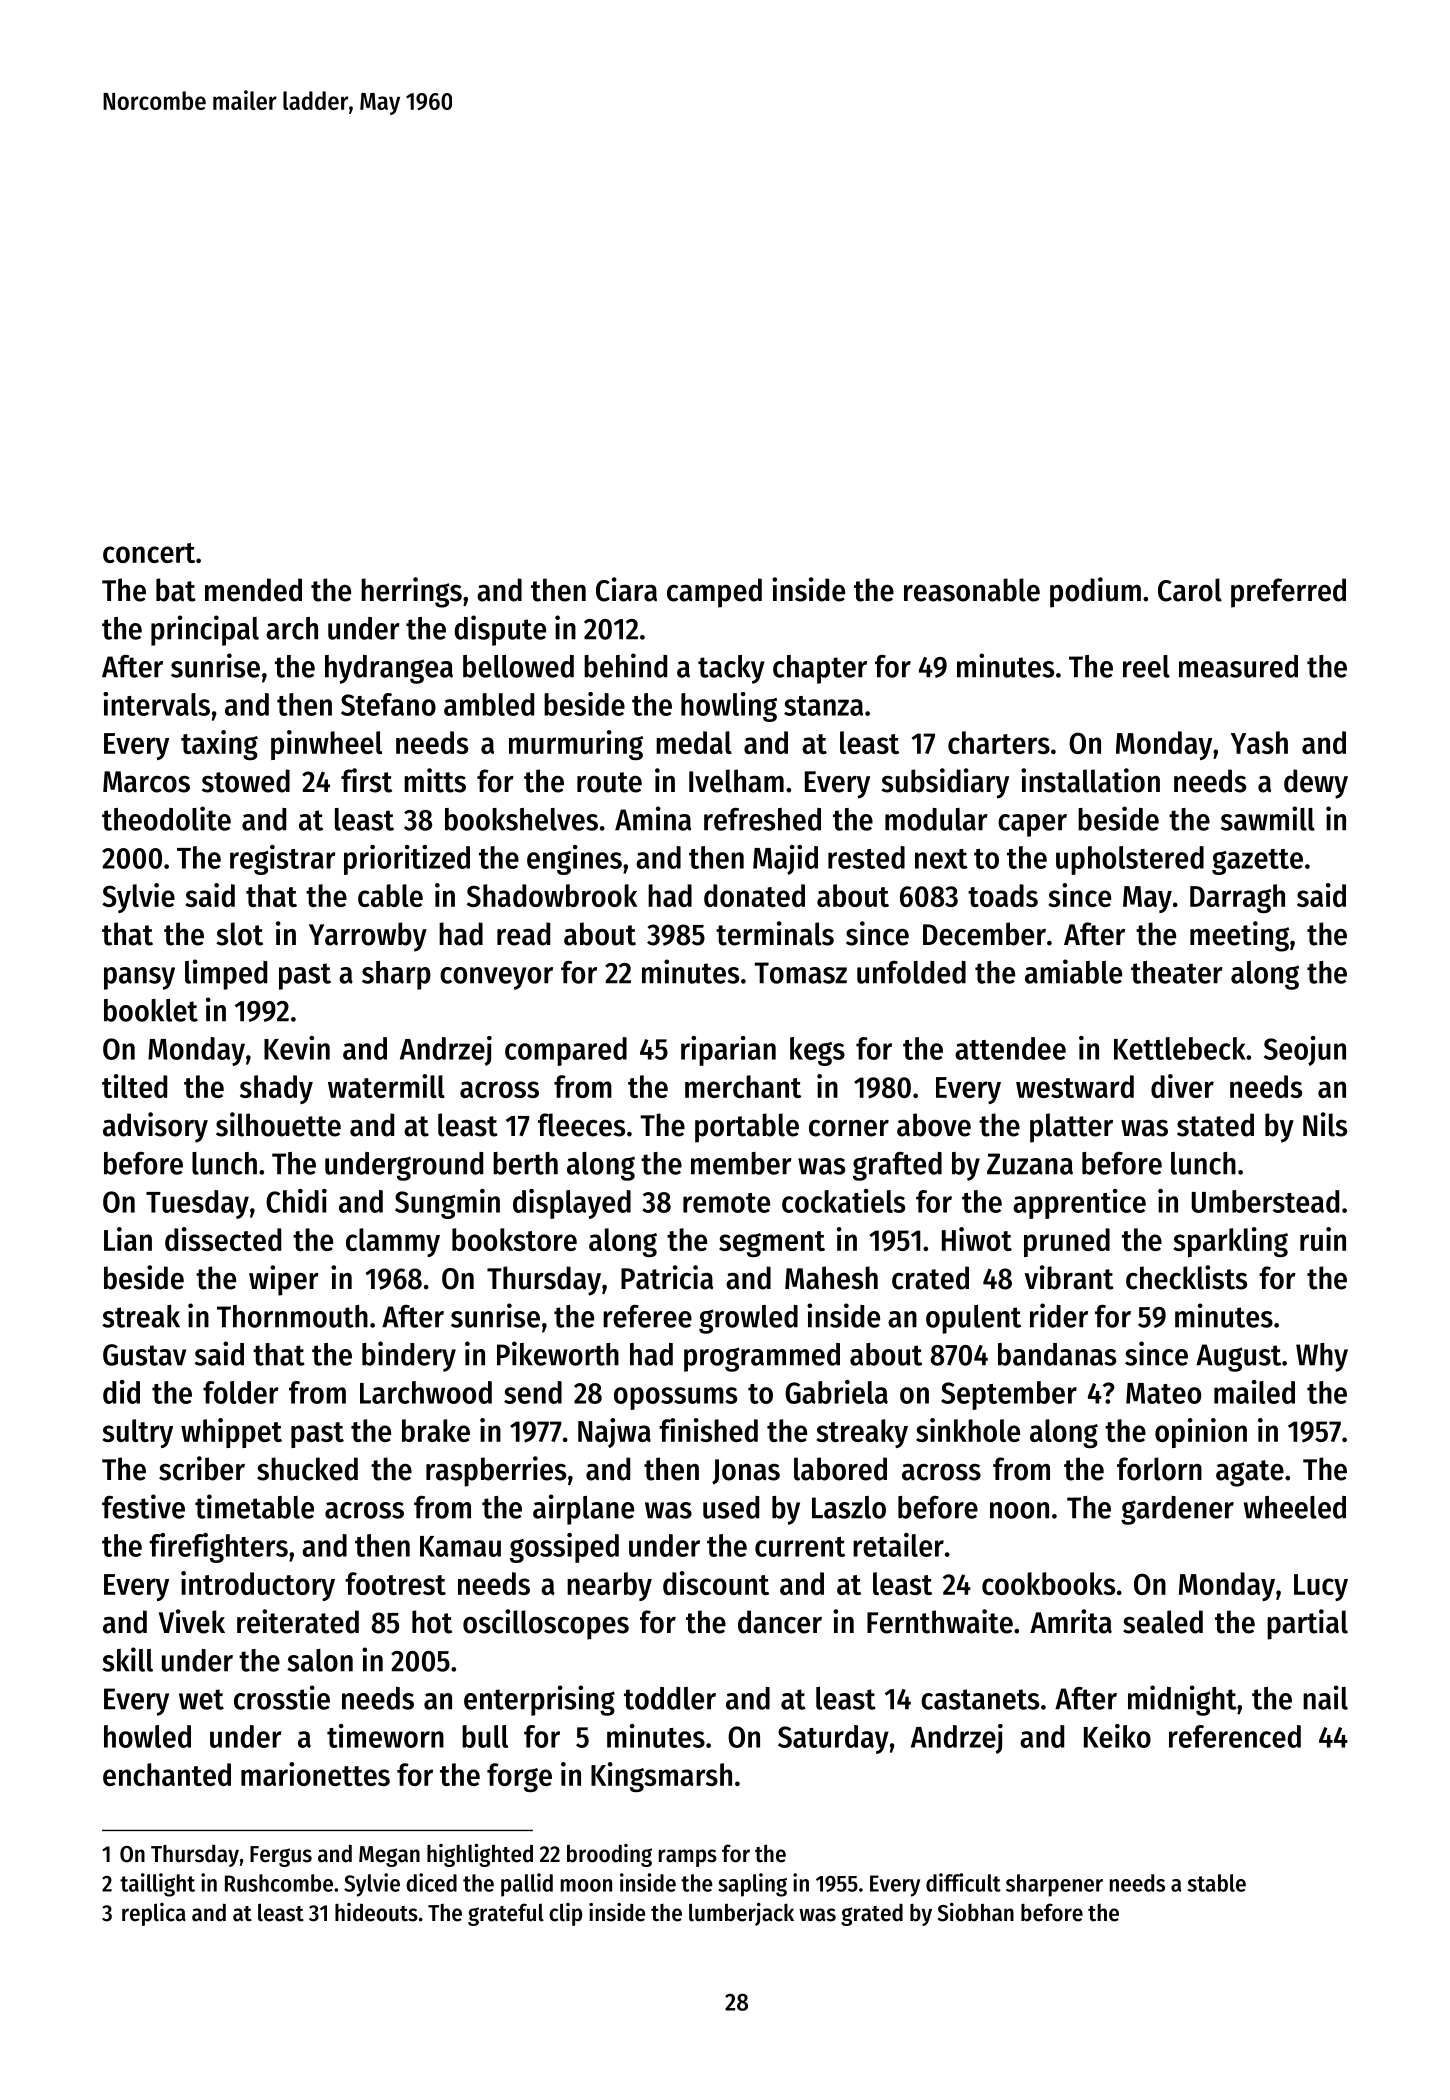 Image resolution: width=1450 pixels, height=2100 pixels. What do you see at coordinates (626, 589) in the document?
I see `Ciara` at bounding box center [626, 589].
